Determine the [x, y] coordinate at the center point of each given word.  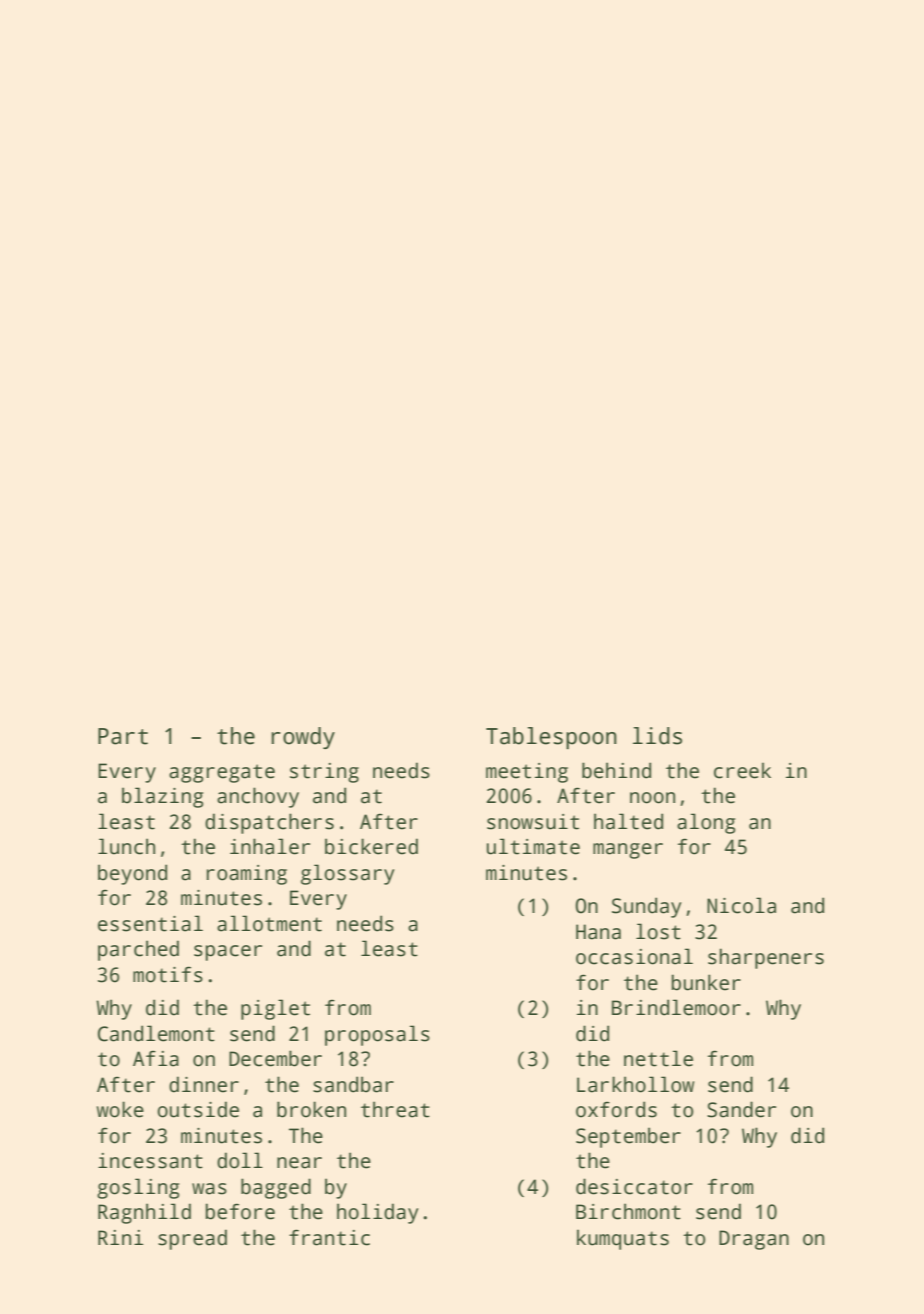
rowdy [303, 738]
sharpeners [766, 958]
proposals [377, 1035]
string [324, 773]
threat [395, 1109]
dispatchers [269, 823]
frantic [329, 1237]
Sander [741, 1109]
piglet [275, 1009]
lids [657, 736]
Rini [120, 1237]
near [299, 1163]
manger [628, 851]
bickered [371, 846]
